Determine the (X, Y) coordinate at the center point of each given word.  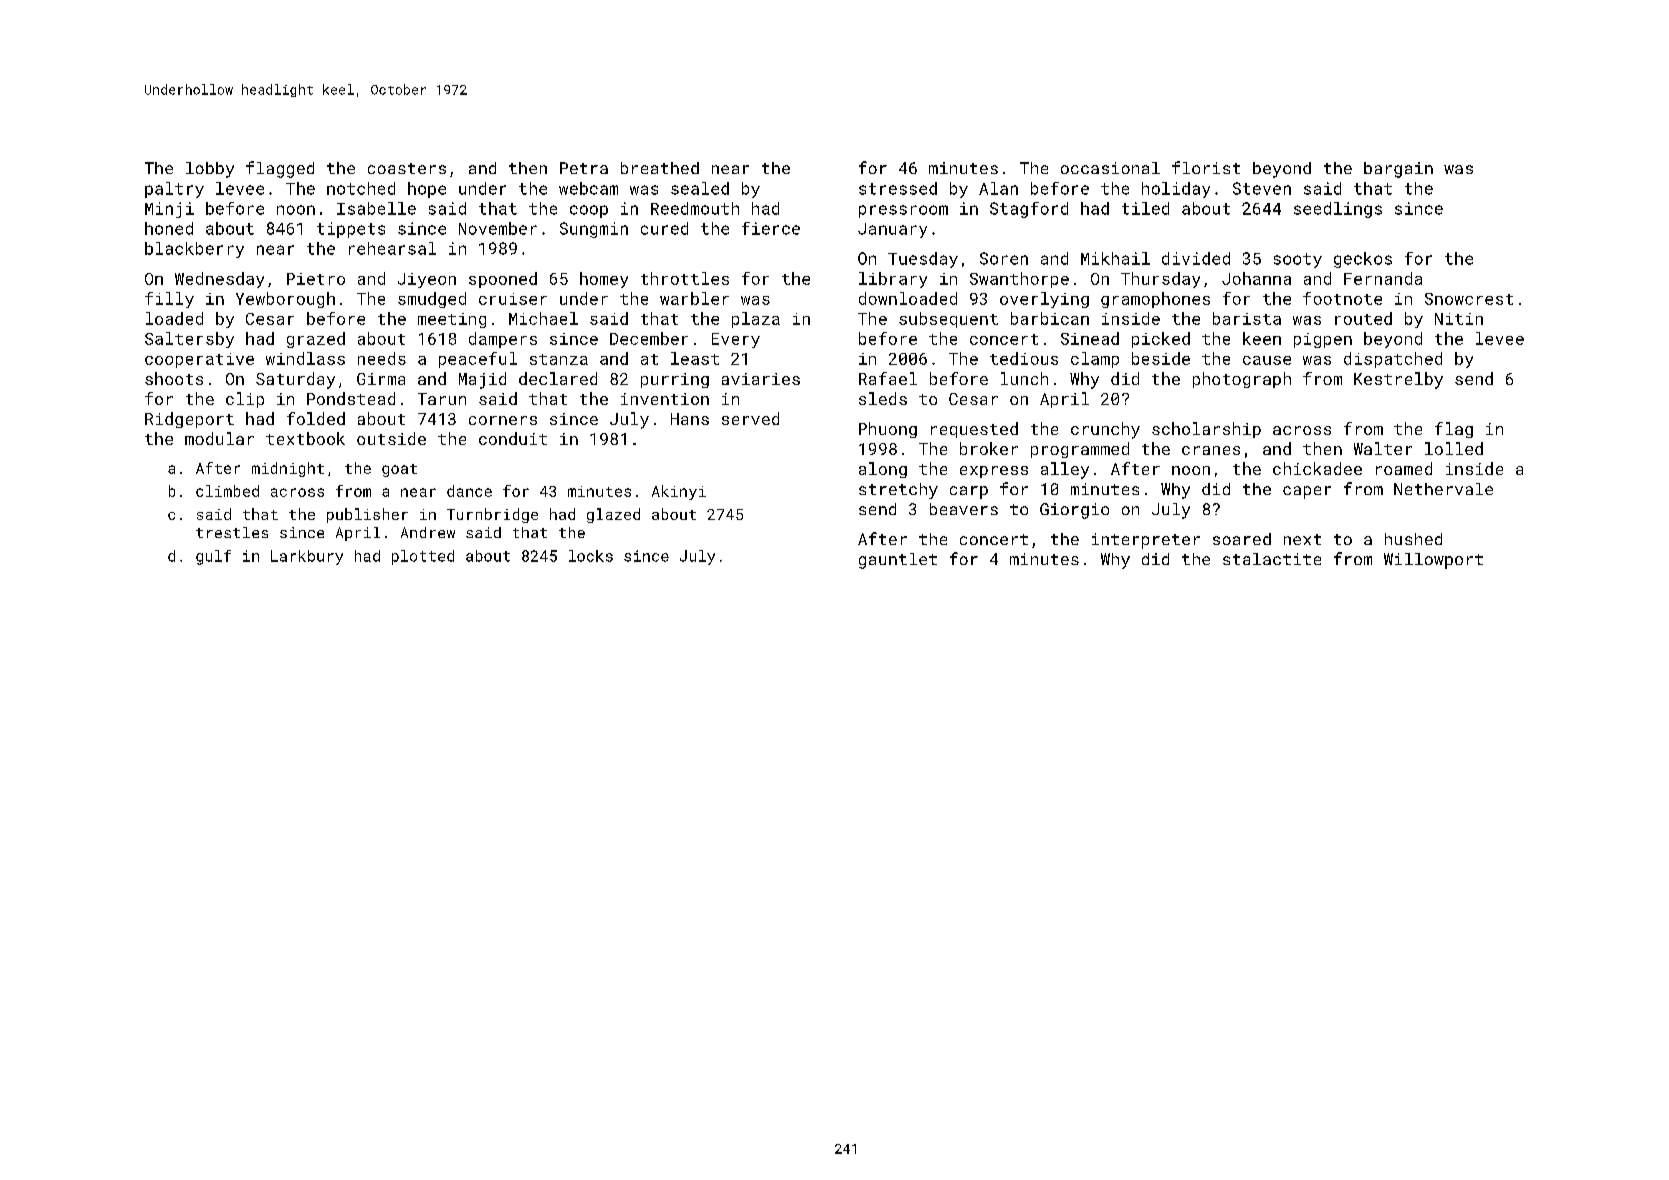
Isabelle (376, 208)
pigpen (1323, 340)
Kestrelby (1398, 380)
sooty (1298, 260)
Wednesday (219, 280)
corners (503, 420)
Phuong (888, 430)
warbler (694, 298)
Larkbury (307, 557)
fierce (771, 228)
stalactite (1272, 559)
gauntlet (898, 561)
